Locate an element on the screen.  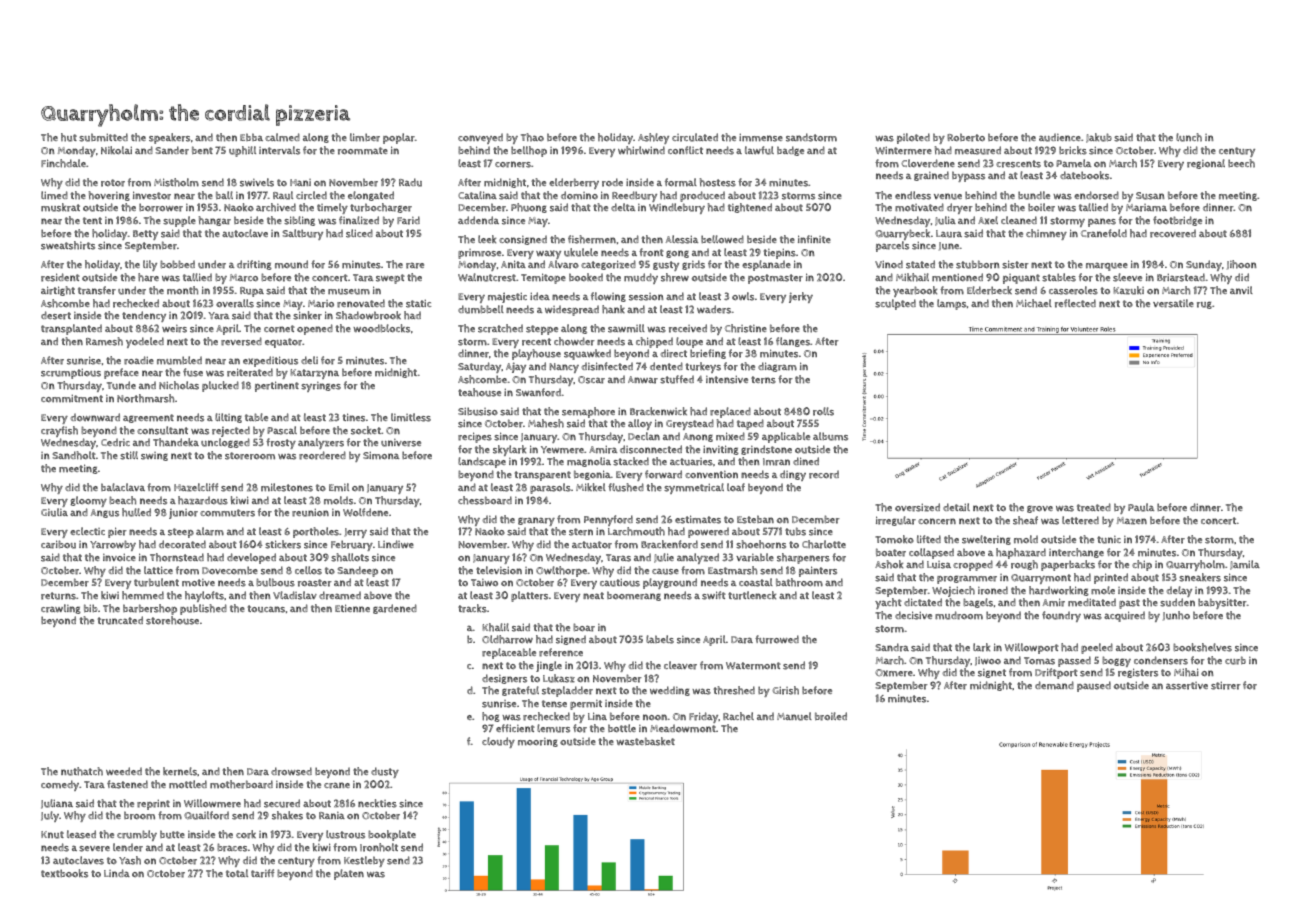
swing is located at coordinates (154, 456).
